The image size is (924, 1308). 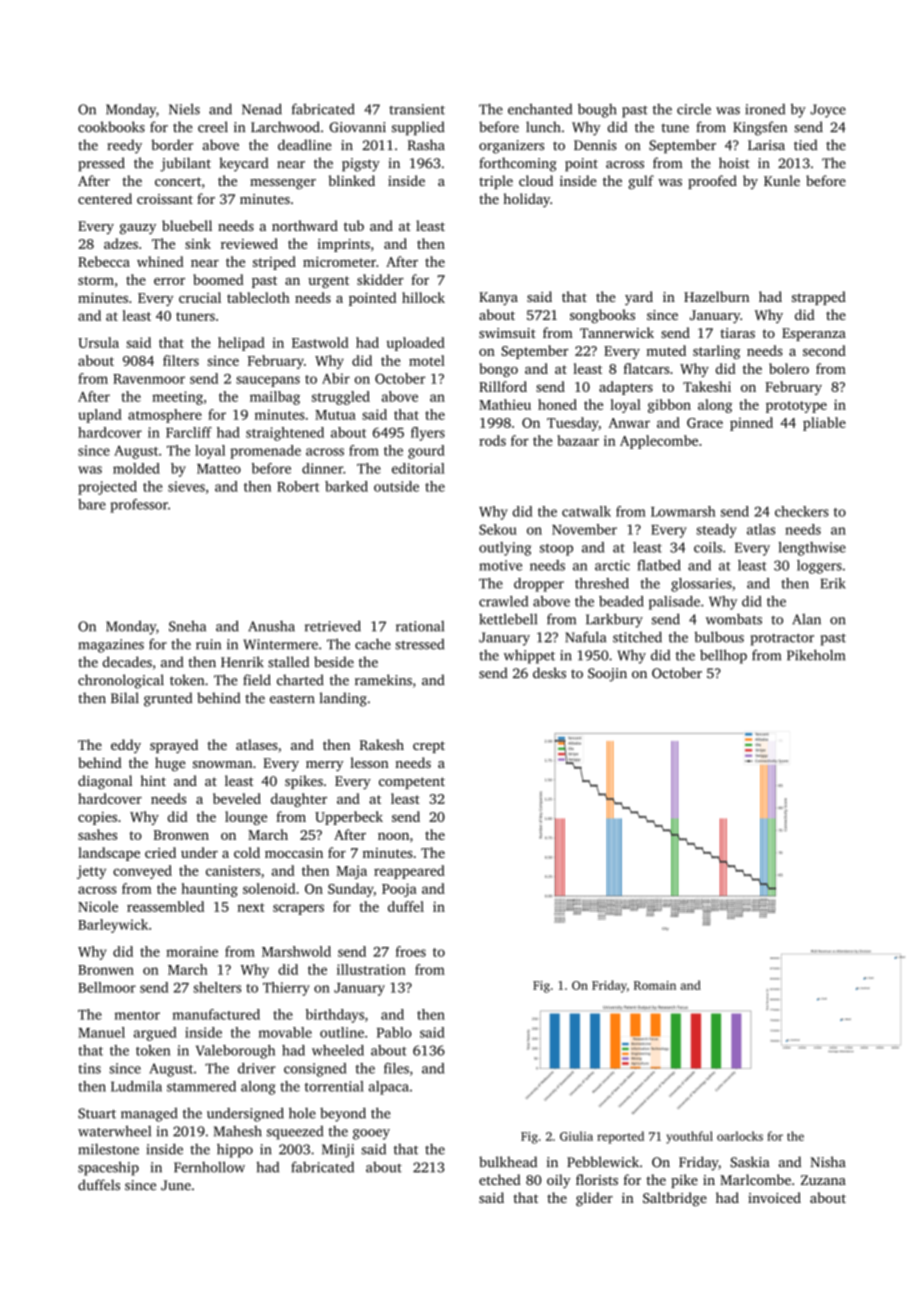 What do you see at coordinates (828, 111) in the screenshot?
I see `Joyce` at bounding box center [828, 111].
